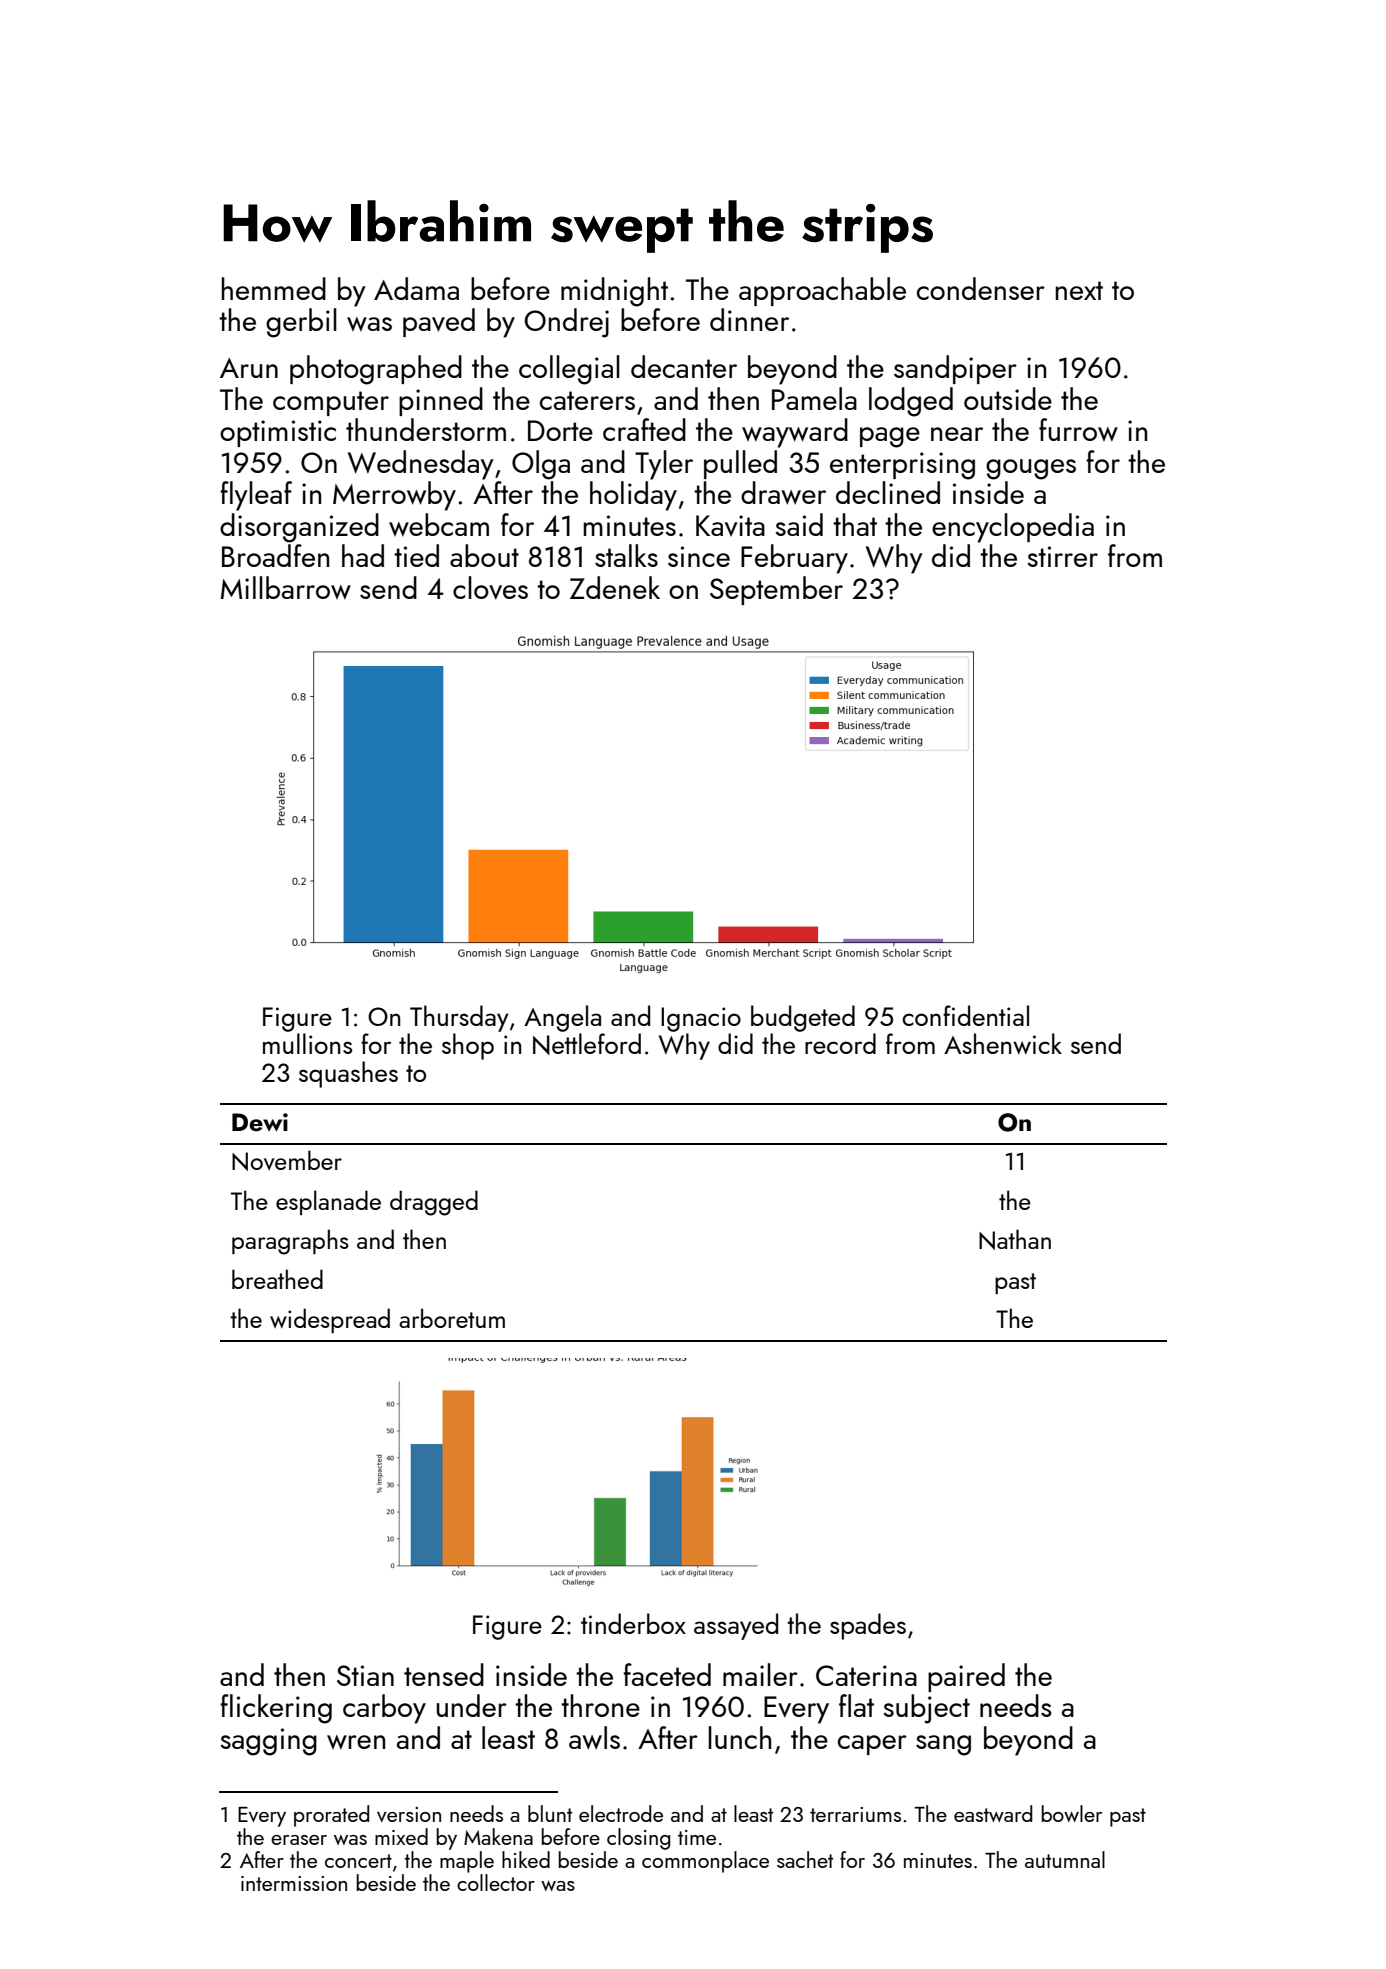  What do you see at coordinates (615, 587) in the document?
I see `Zdenek` at bounding box center [615, 587].
